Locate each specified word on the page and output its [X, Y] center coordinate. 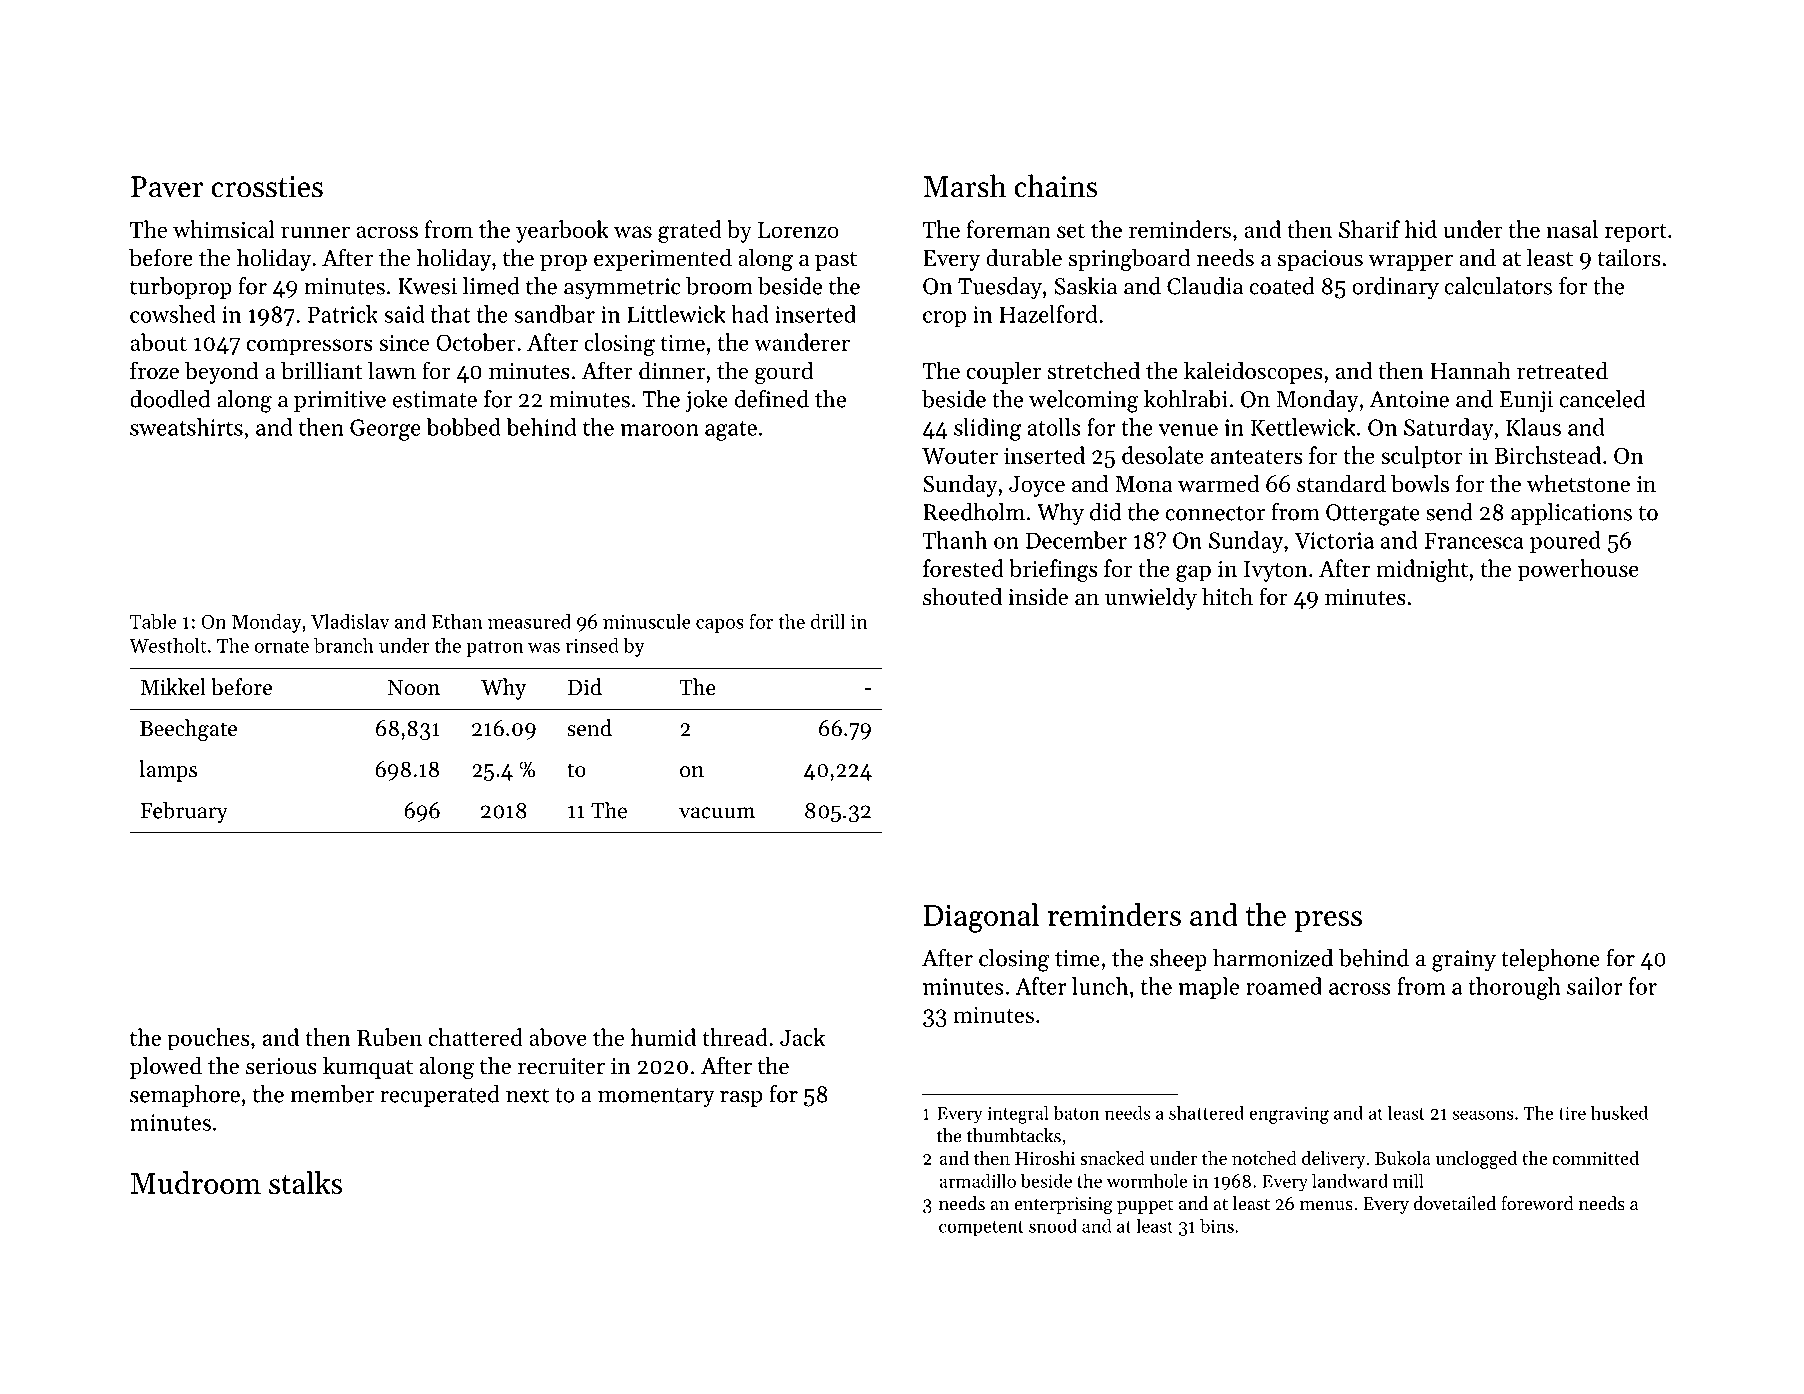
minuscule [647, 621]
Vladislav [350, 621]
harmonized [1273, 958]
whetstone [1578, 483]
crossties [267, 187]
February [184, 812]
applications [1571, 514]
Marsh [964, 186]
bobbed [463, 427]
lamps [168, 771]
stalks [305, 1182]
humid [663, 1037]
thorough [1515, 988]
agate [731, 431]
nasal [1572, 229]
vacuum [717, 813]
